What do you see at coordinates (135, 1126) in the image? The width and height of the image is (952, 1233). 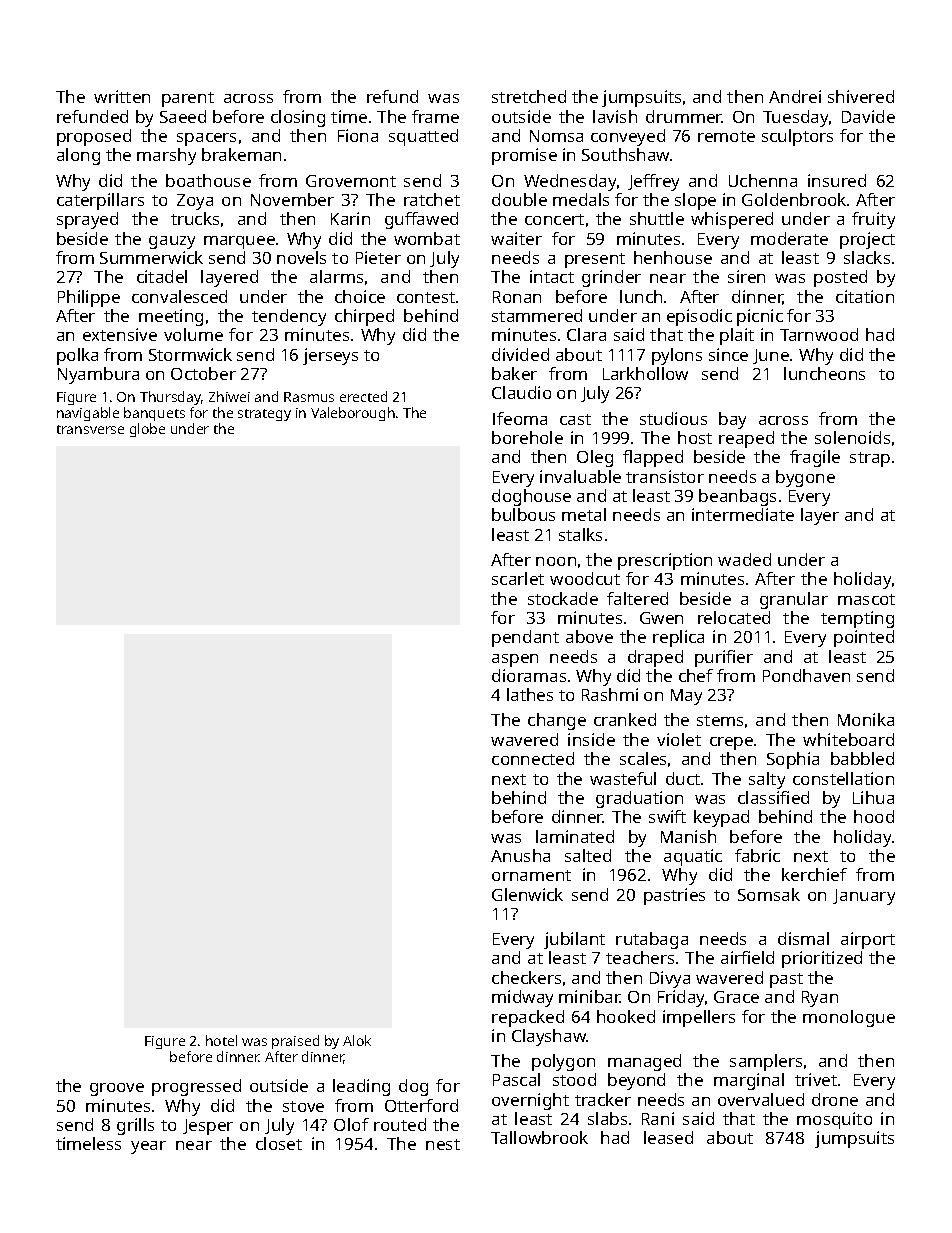 I see `grills` at bounding box center [135, 1126].
